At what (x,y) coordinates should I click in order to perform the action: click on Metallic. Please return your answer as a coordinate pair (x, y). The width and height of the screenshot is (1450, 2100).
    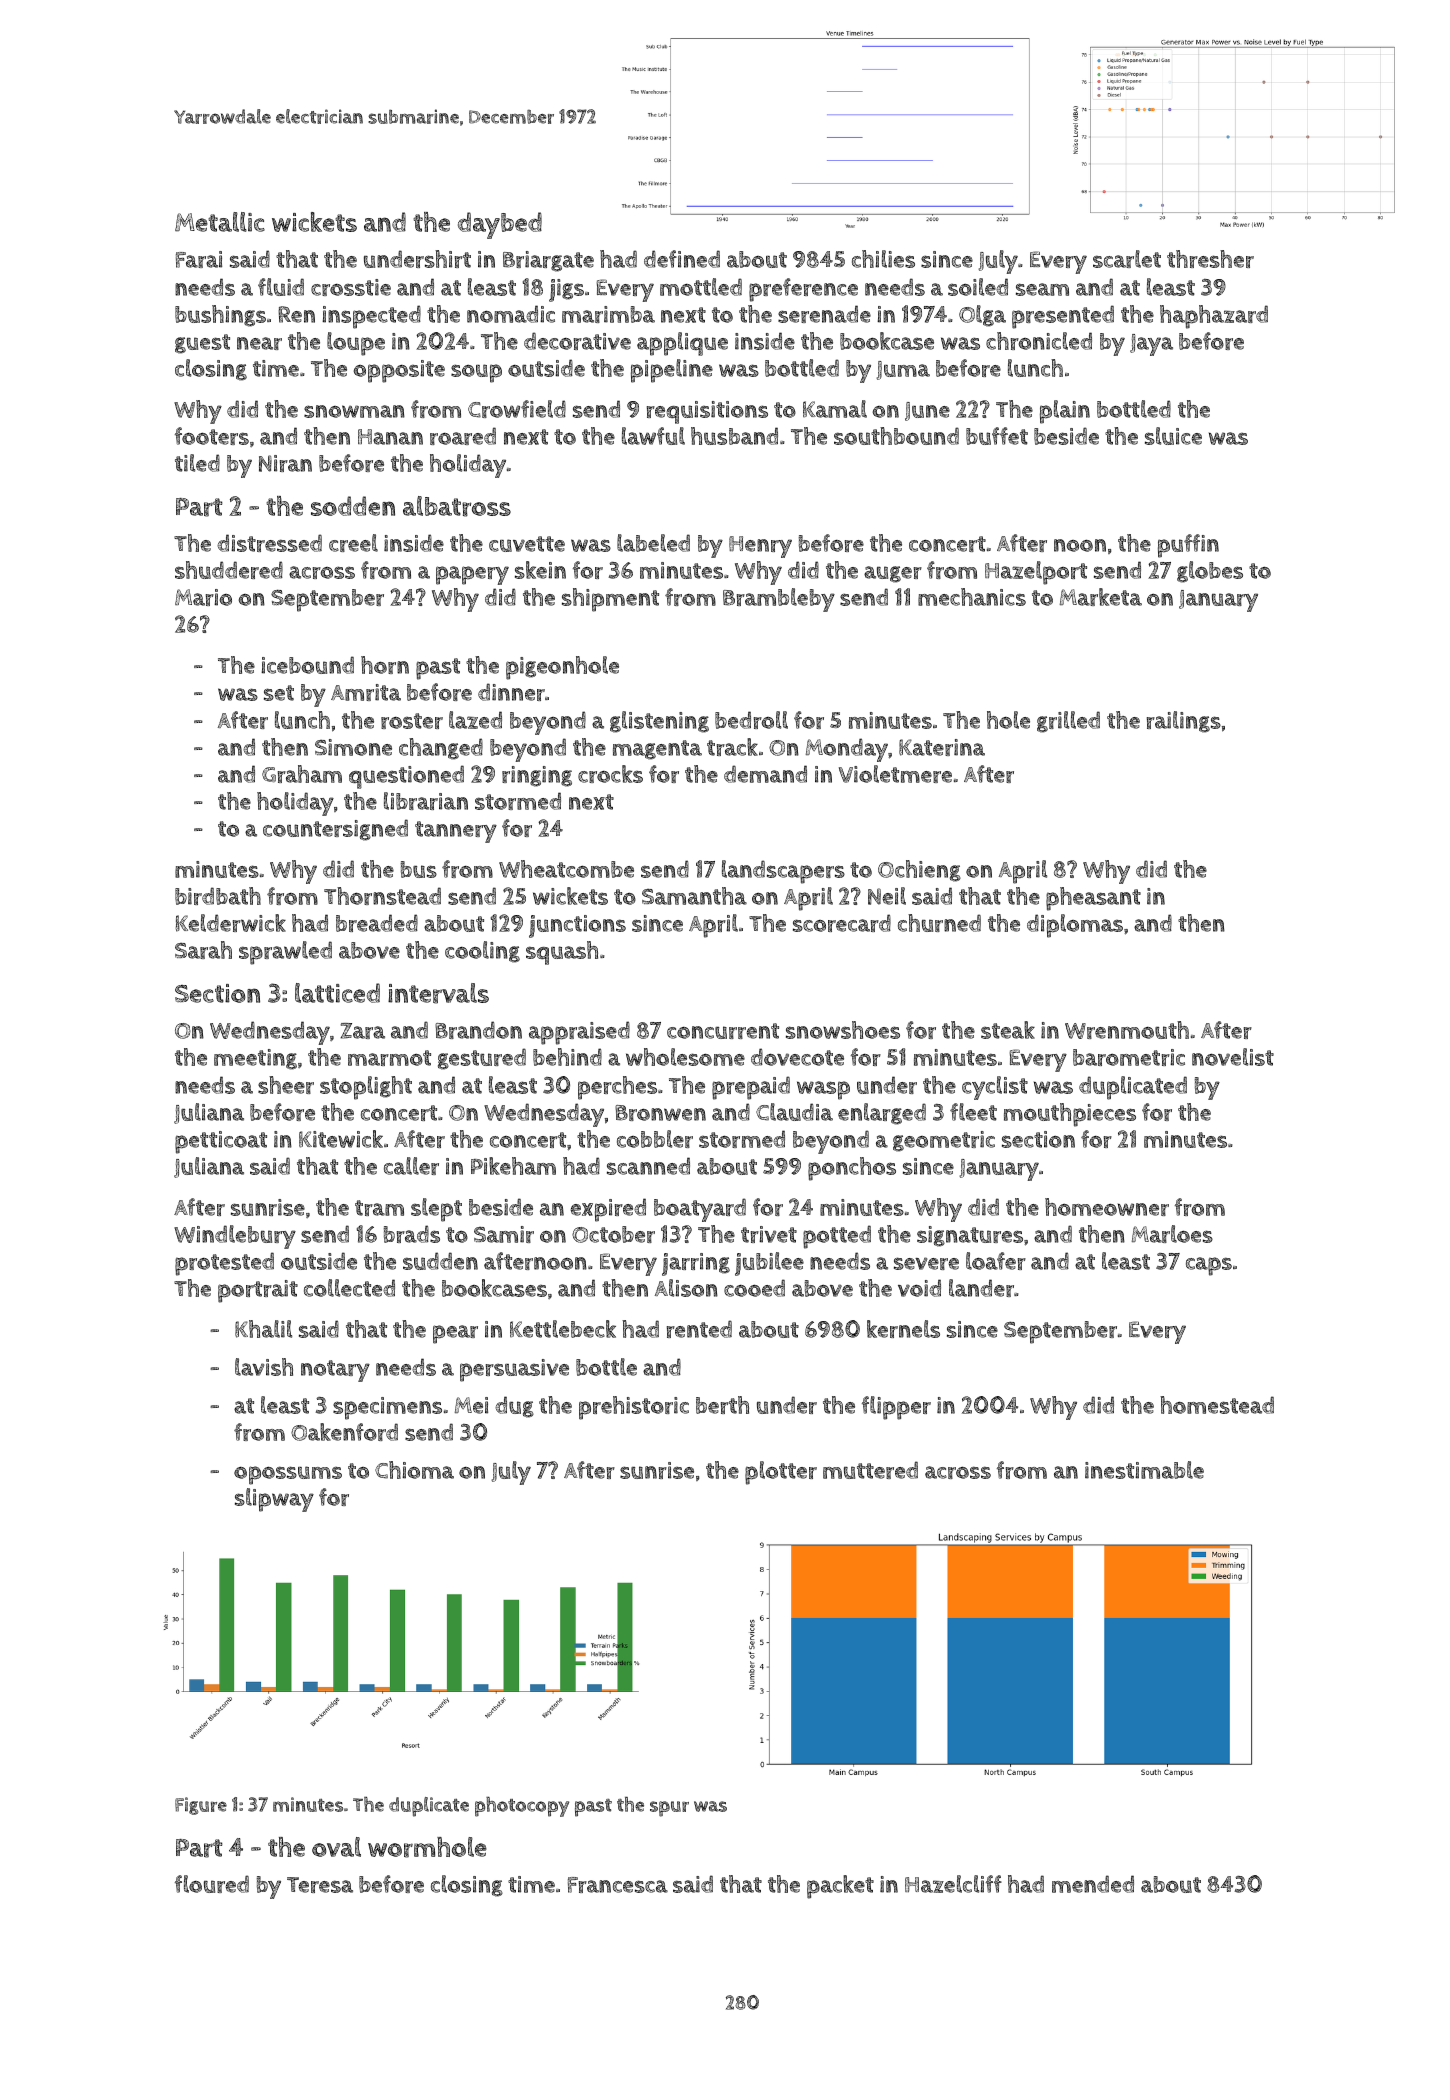
    Looking at the image, I should click on (220, 222).
